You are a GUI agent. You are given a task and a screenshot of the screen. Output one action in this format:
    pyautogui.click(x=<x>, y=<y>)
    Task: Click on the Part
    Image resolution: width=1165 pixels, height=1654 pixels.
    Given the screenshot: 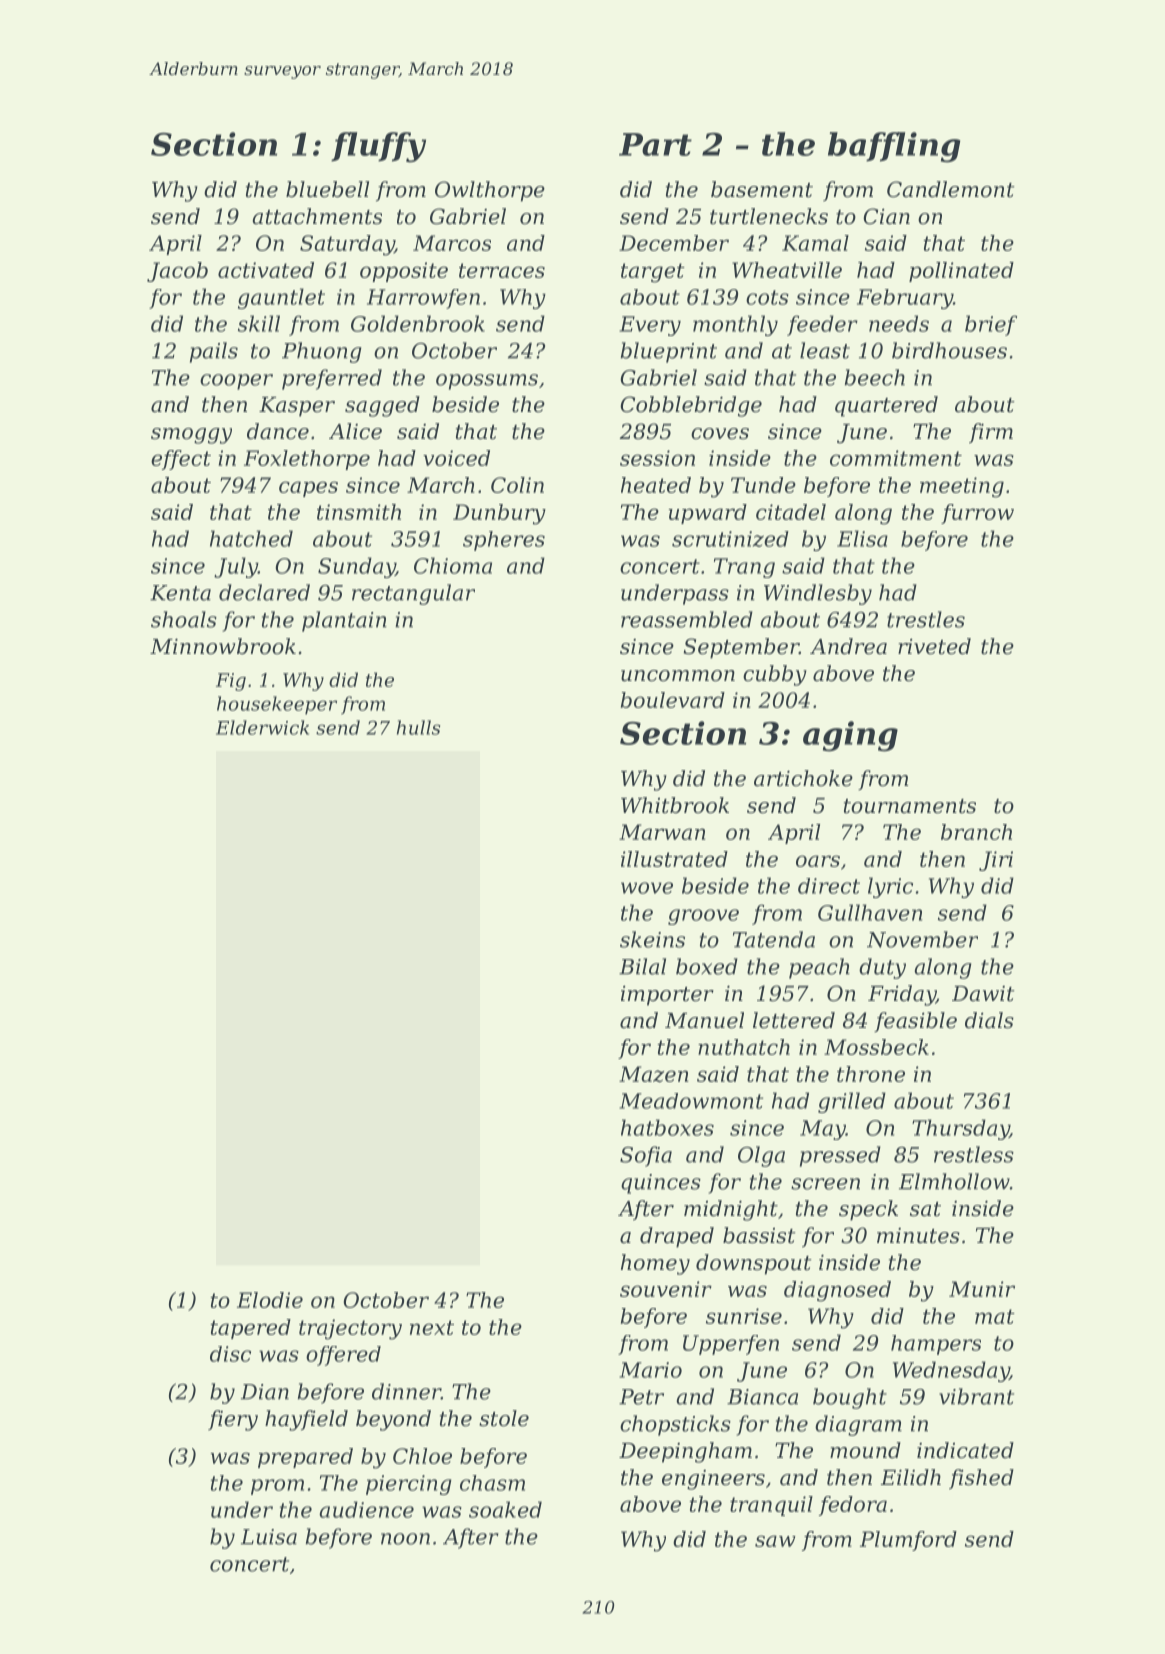 What is the action you would take?
    pyautogui.click(x=655, y=144)
